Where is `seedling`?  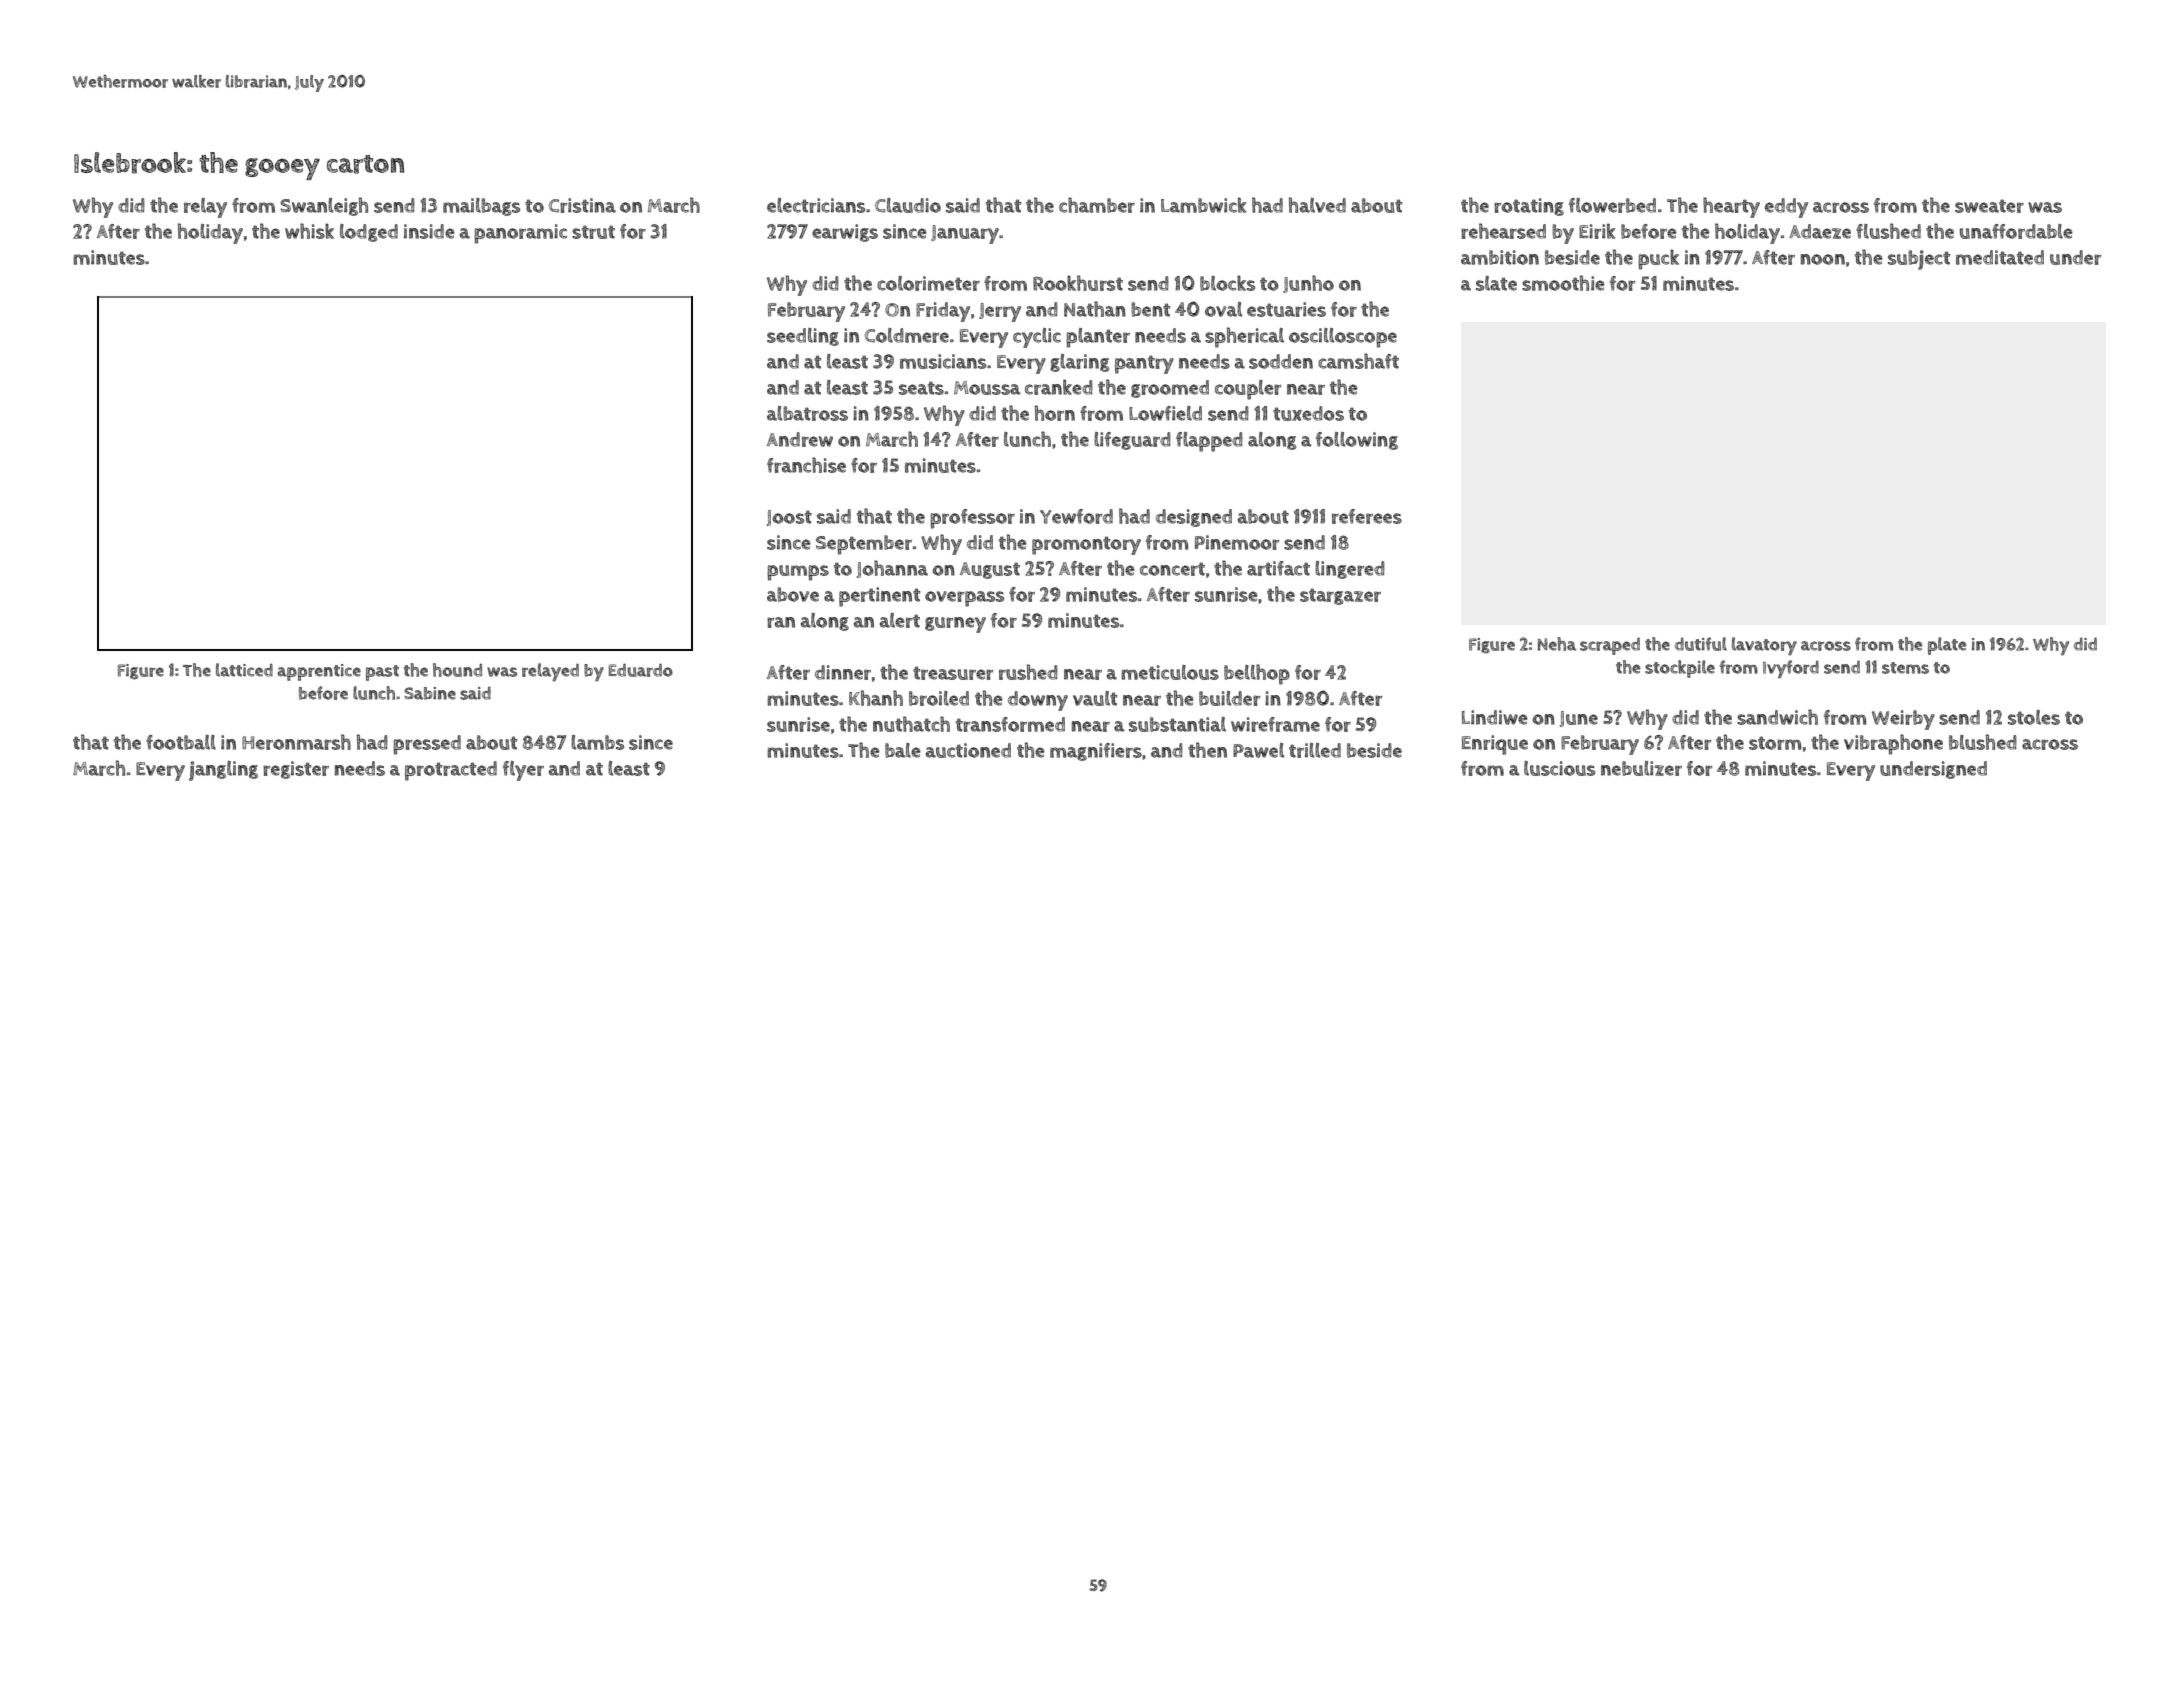
seedling is located at coordinates (803, 337).
